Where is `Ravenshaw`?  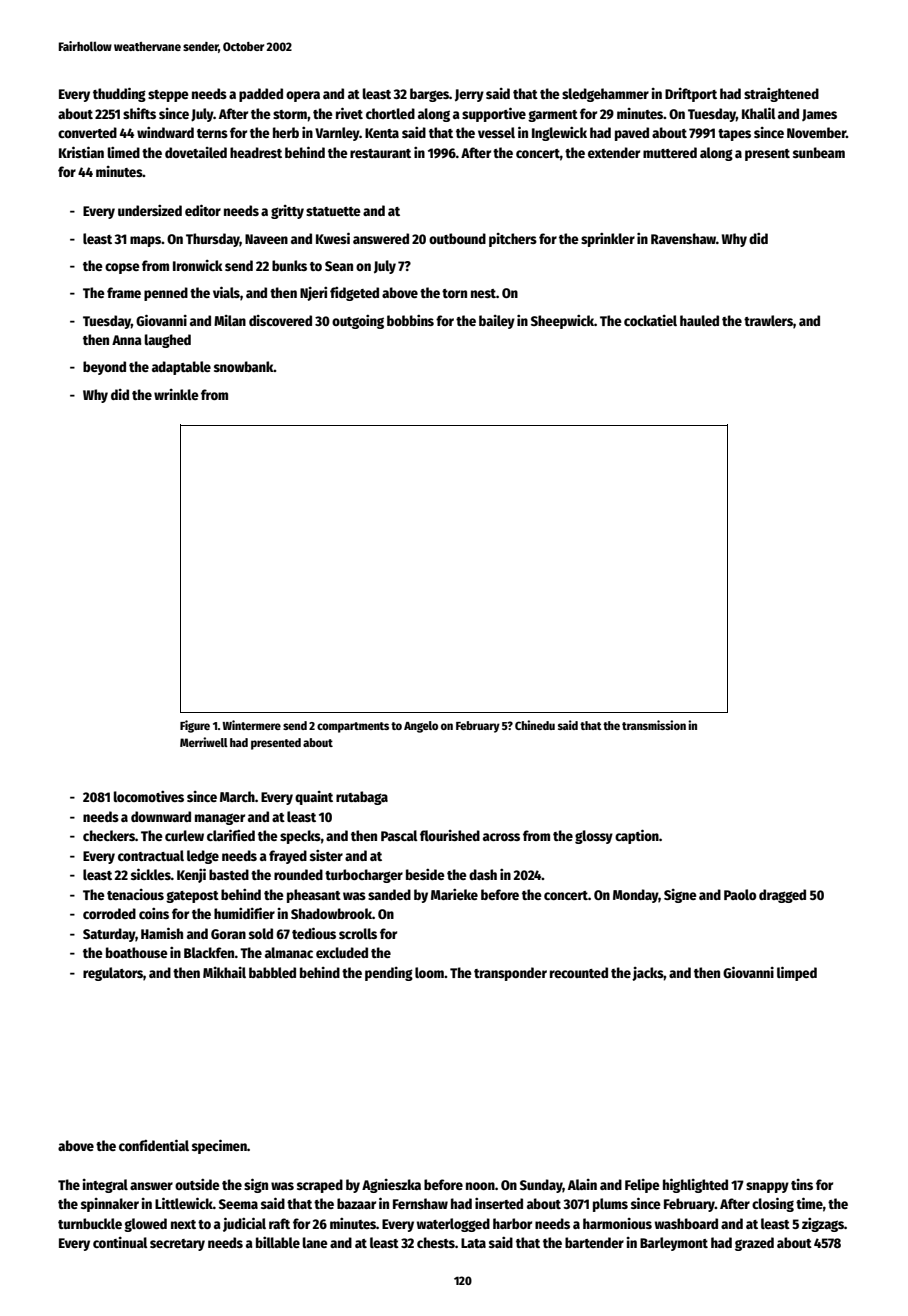
Ravenshaw is located at coordinates (683, 238).
